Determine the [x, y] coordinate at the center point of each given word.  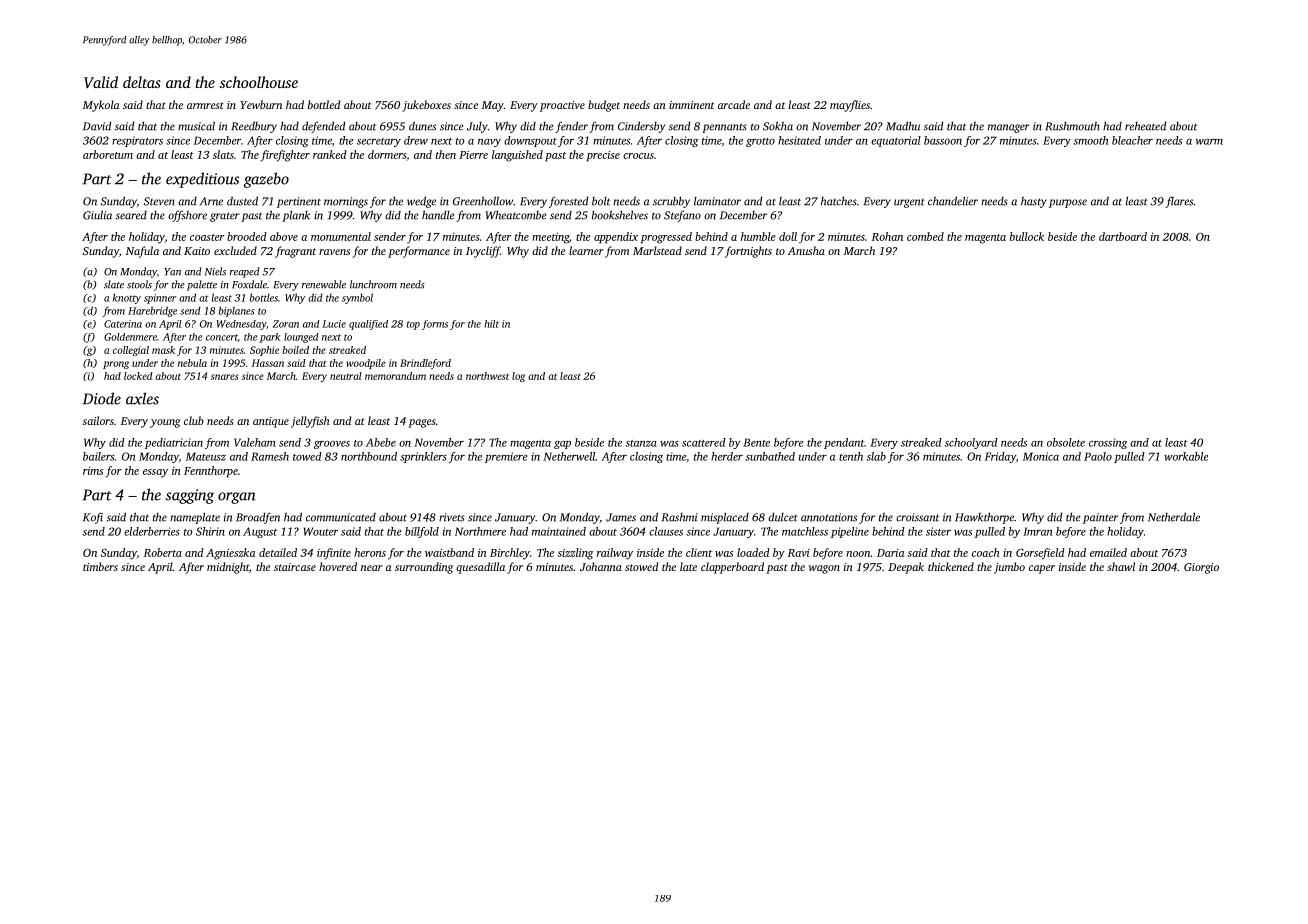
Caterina [123, 324]
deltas [142, 82]
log [518, 377]
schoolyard [971, 443]
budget [604, 106]
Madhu [903, 126]
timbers [100, 566]
